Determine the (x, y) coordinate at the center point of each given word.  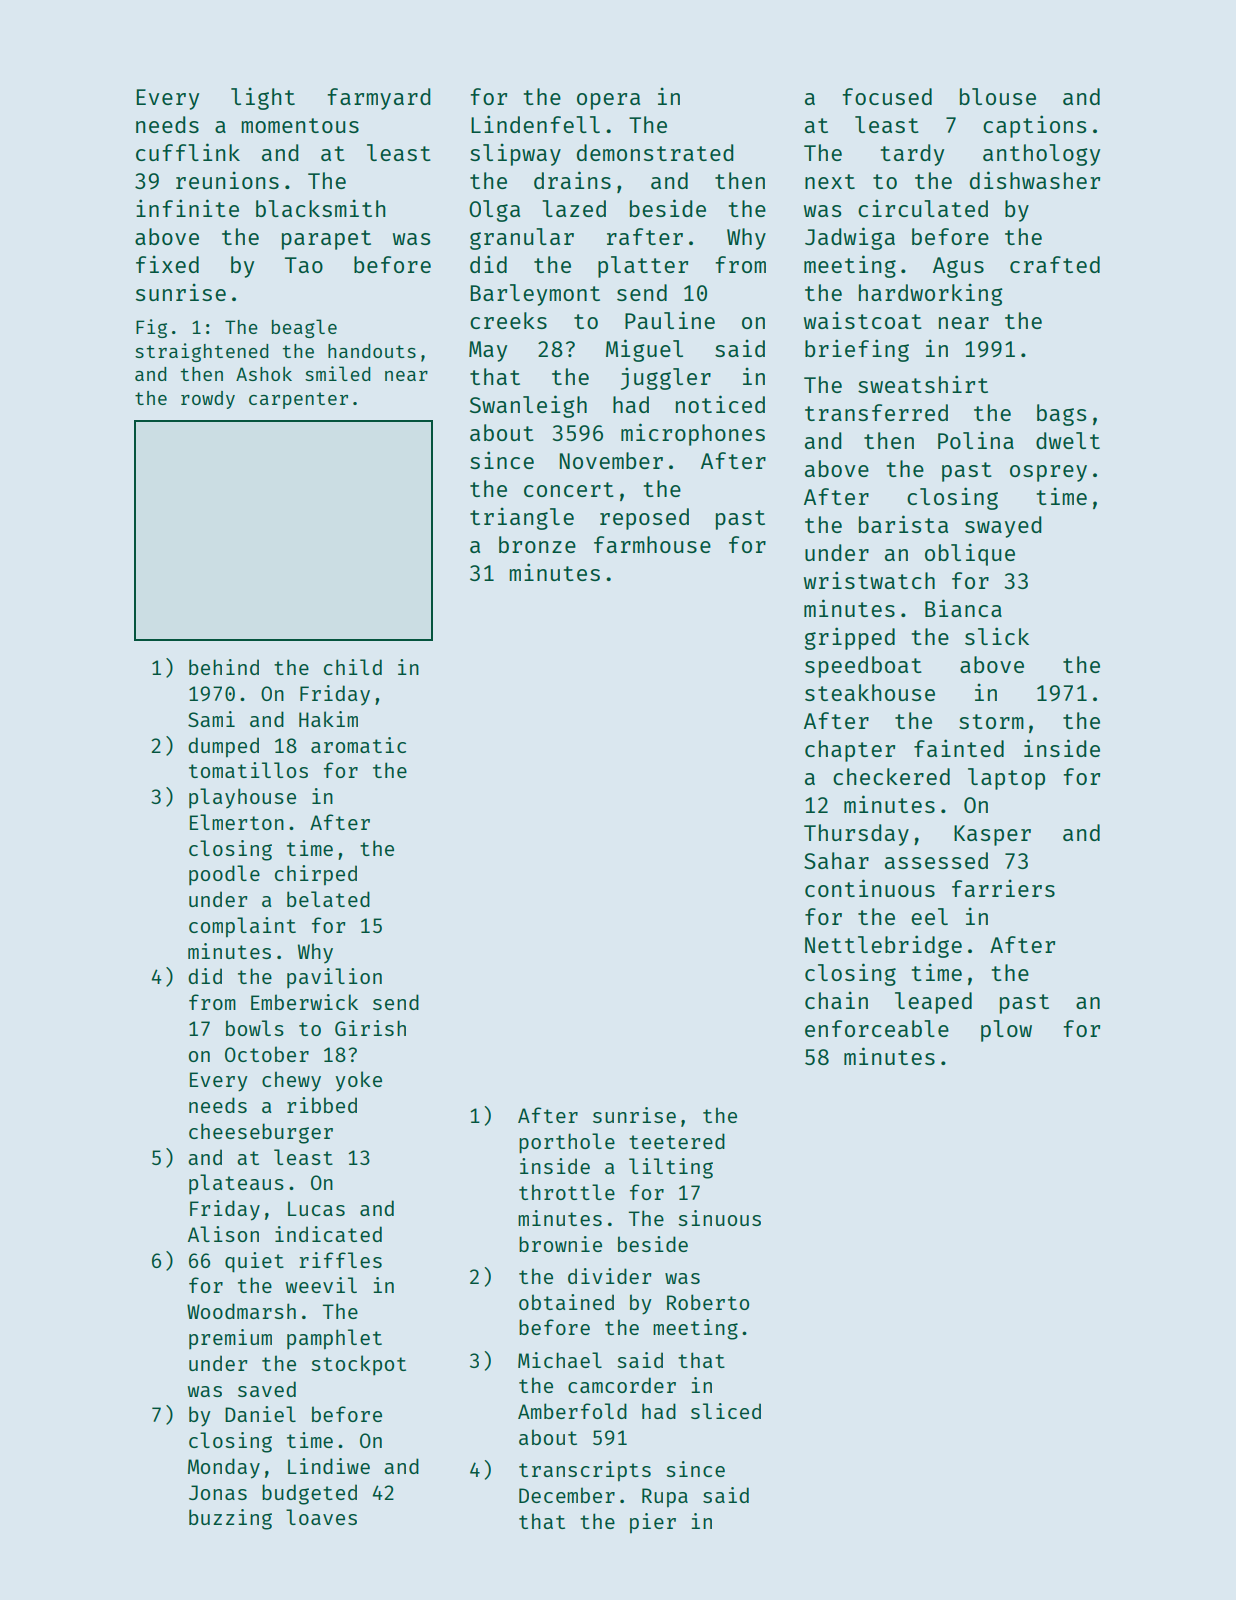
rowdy (208, 400)
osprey (1048, 473)
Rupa (665, 1498)
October (267, 1054)
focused (887, 96)
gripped (850, 638)
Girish (370, 1028)
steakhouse (870, 692)
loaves (321, 1517)
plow (1006, 1031)
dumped (223, 747)
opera (608, 101)
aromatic (358, 745)
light (263, 98)
